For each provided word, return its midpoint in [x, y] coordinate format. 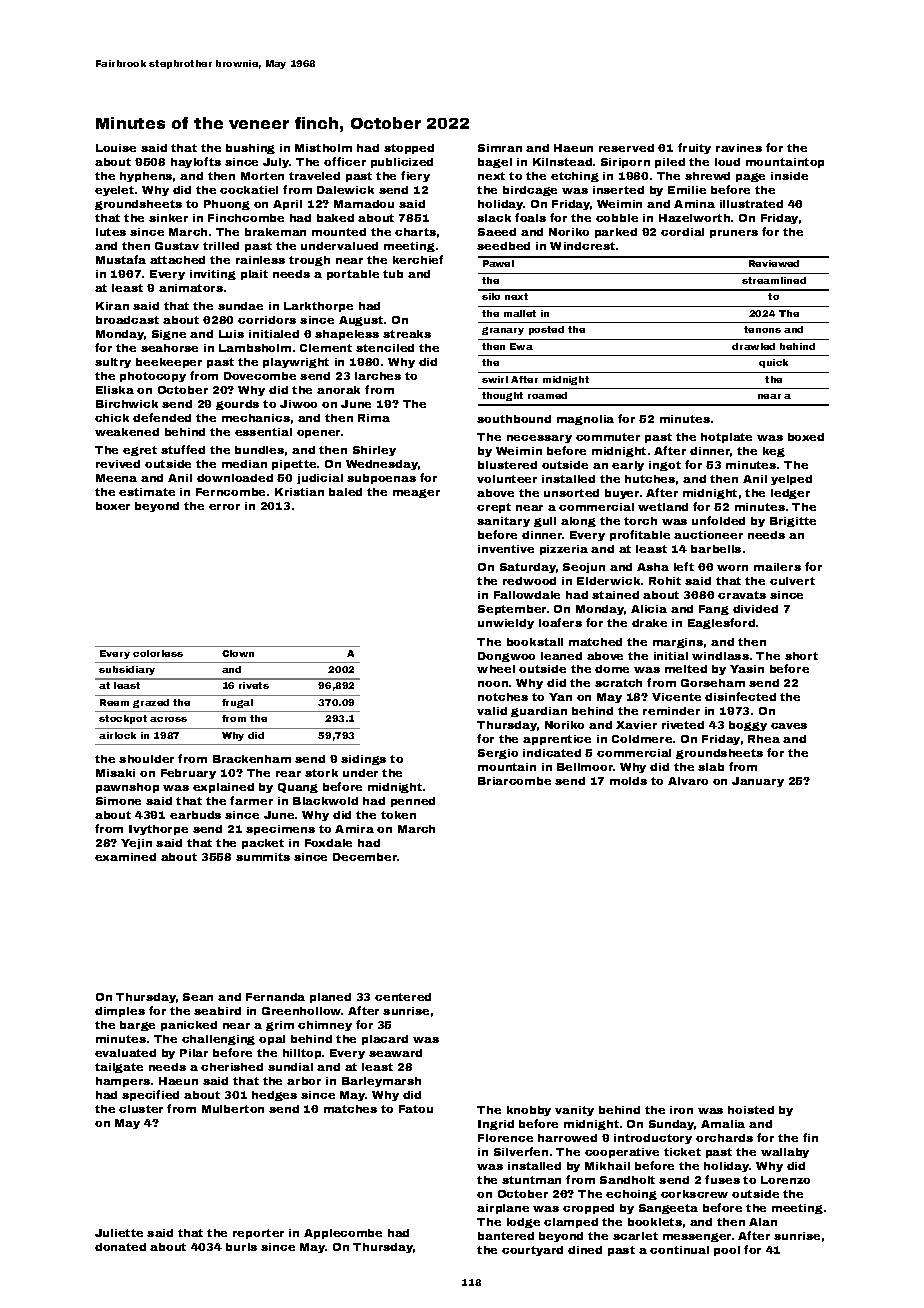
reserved [626, 148]
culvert [792, 581]
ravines [739, 148]
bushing [250, 149]
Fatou [416, 1109]
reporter [258, 1234]
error [224, 507]
